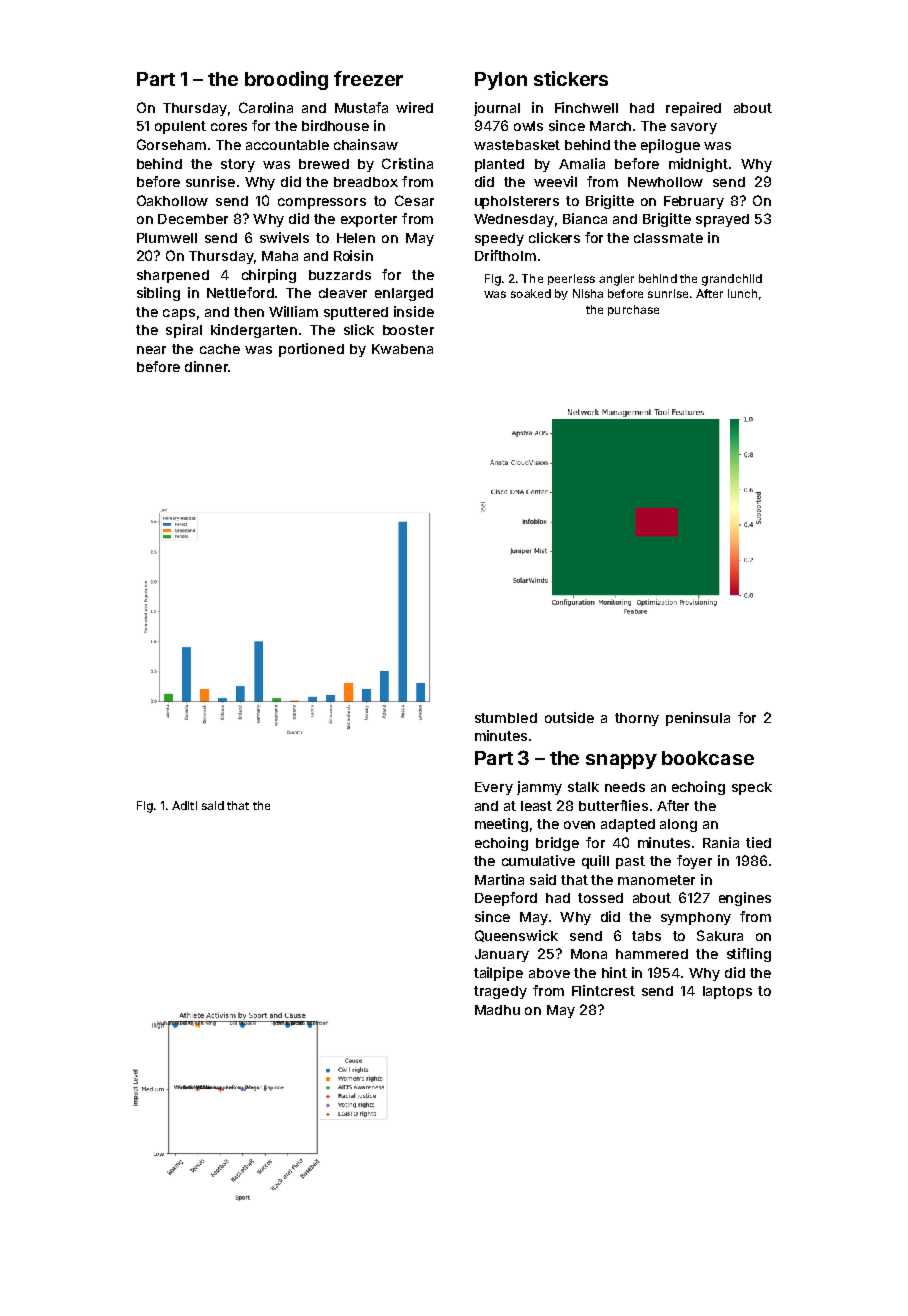  Describe the element at coordinates (633, 310) in the page. I see `purchase` at that location.
